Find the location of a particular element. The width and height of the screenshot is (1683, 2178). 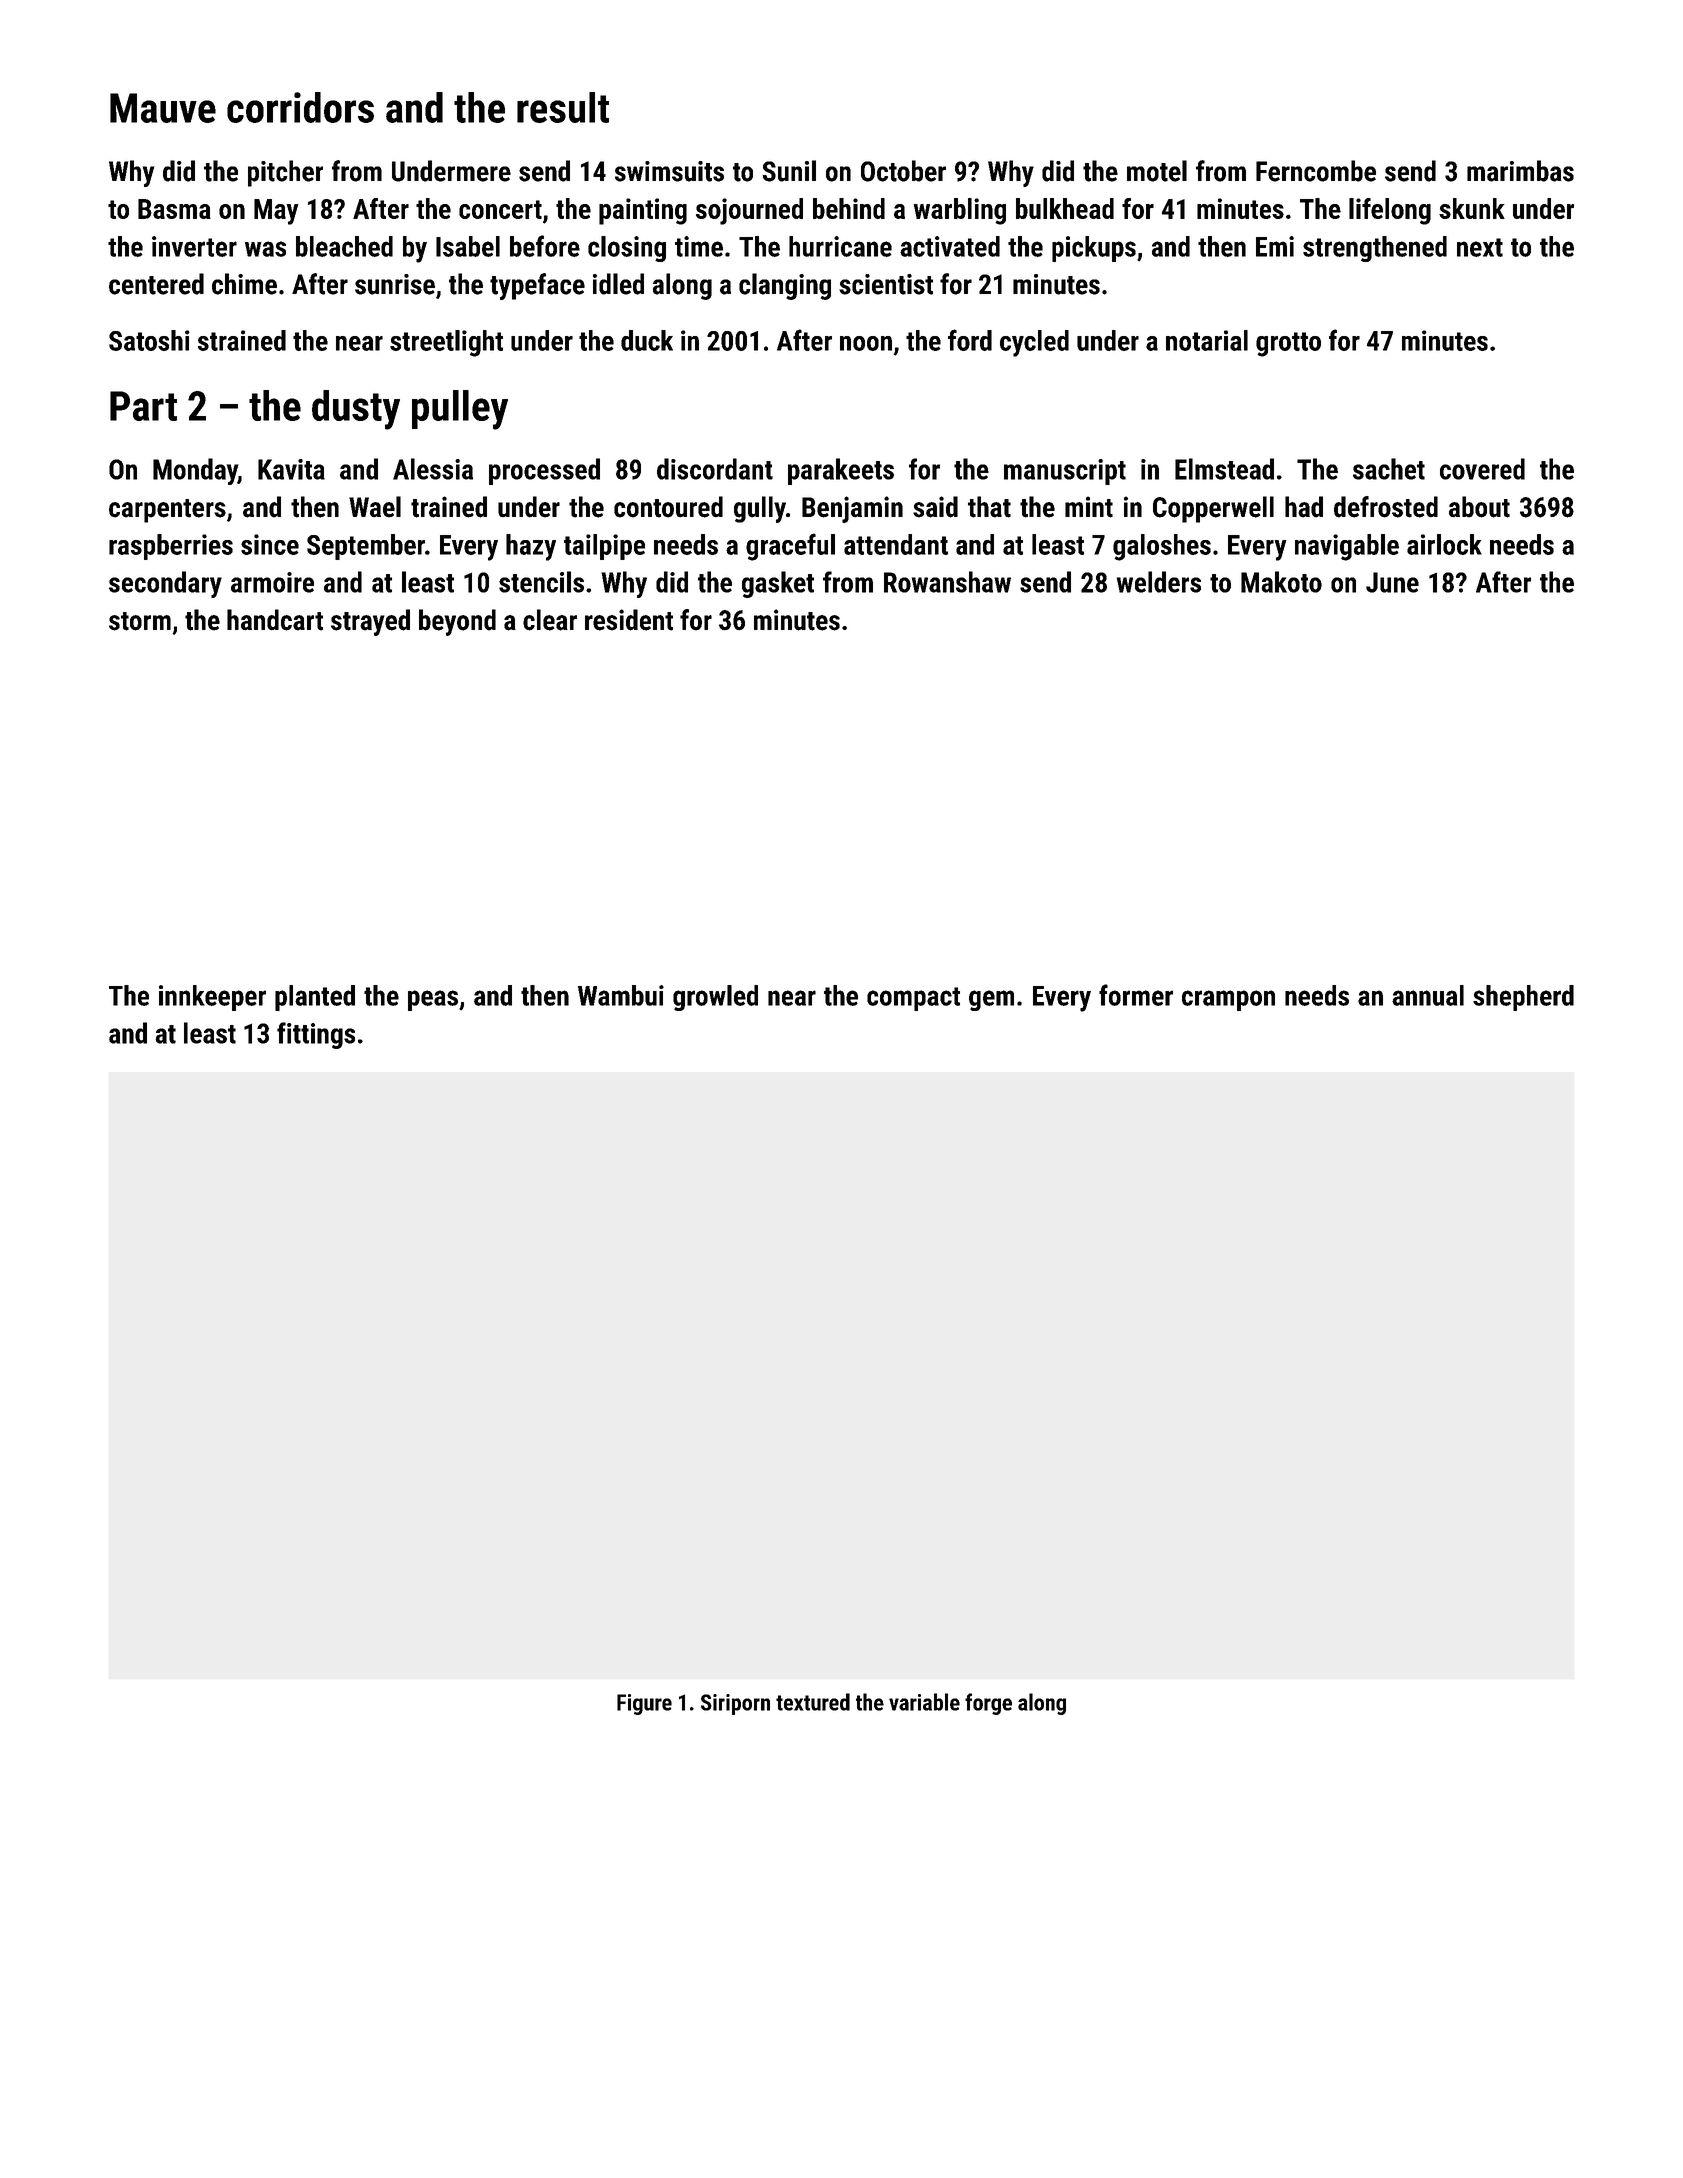

marimbas is located at coordinates (1520, 171).
